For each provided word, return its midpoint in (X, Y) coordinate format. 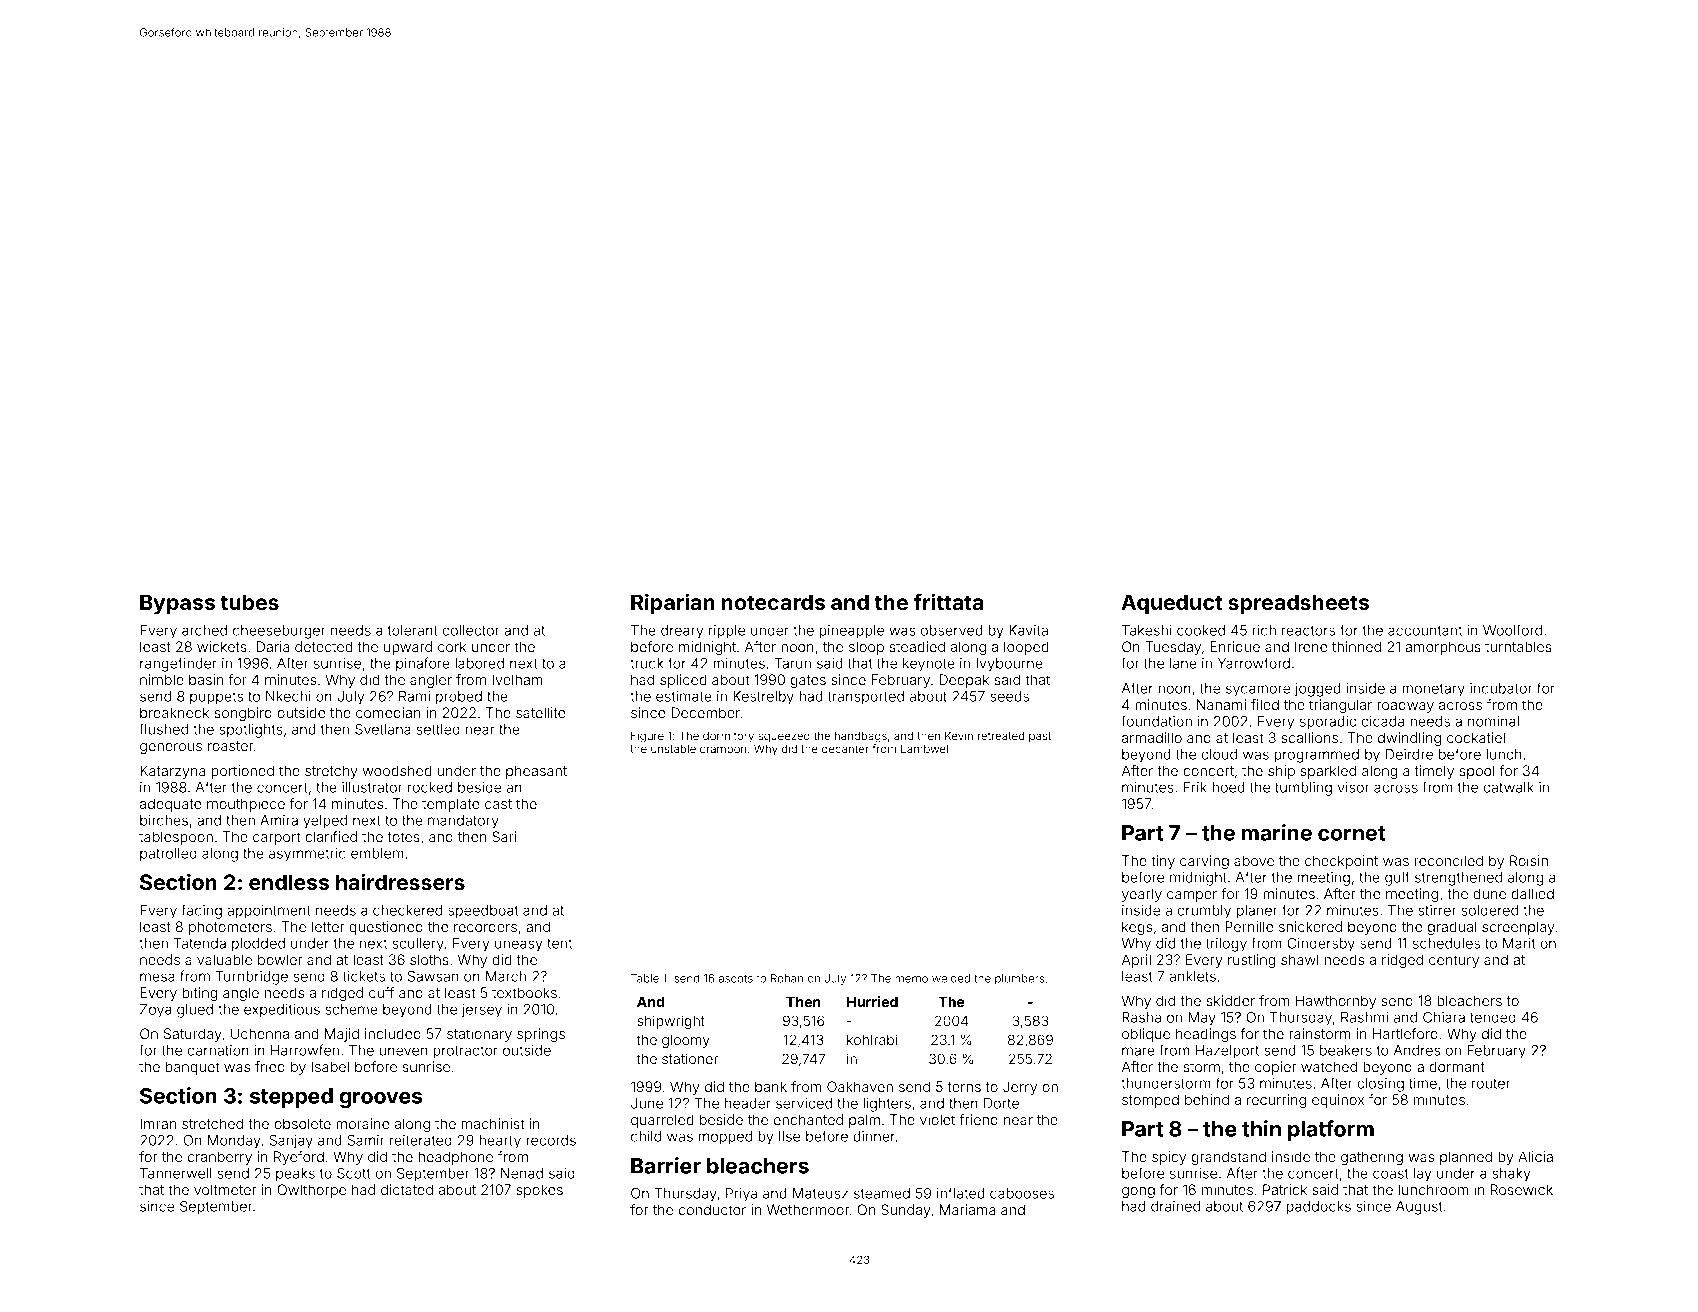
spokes (539, 1191)
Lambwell (926, 748)
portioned (242, 772)
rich (1264, 630)
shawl (1300, 959)
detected (324, 646)
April (1136, 961)
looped (1026, 648)
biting (200, 994)
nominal (1493, 721)
